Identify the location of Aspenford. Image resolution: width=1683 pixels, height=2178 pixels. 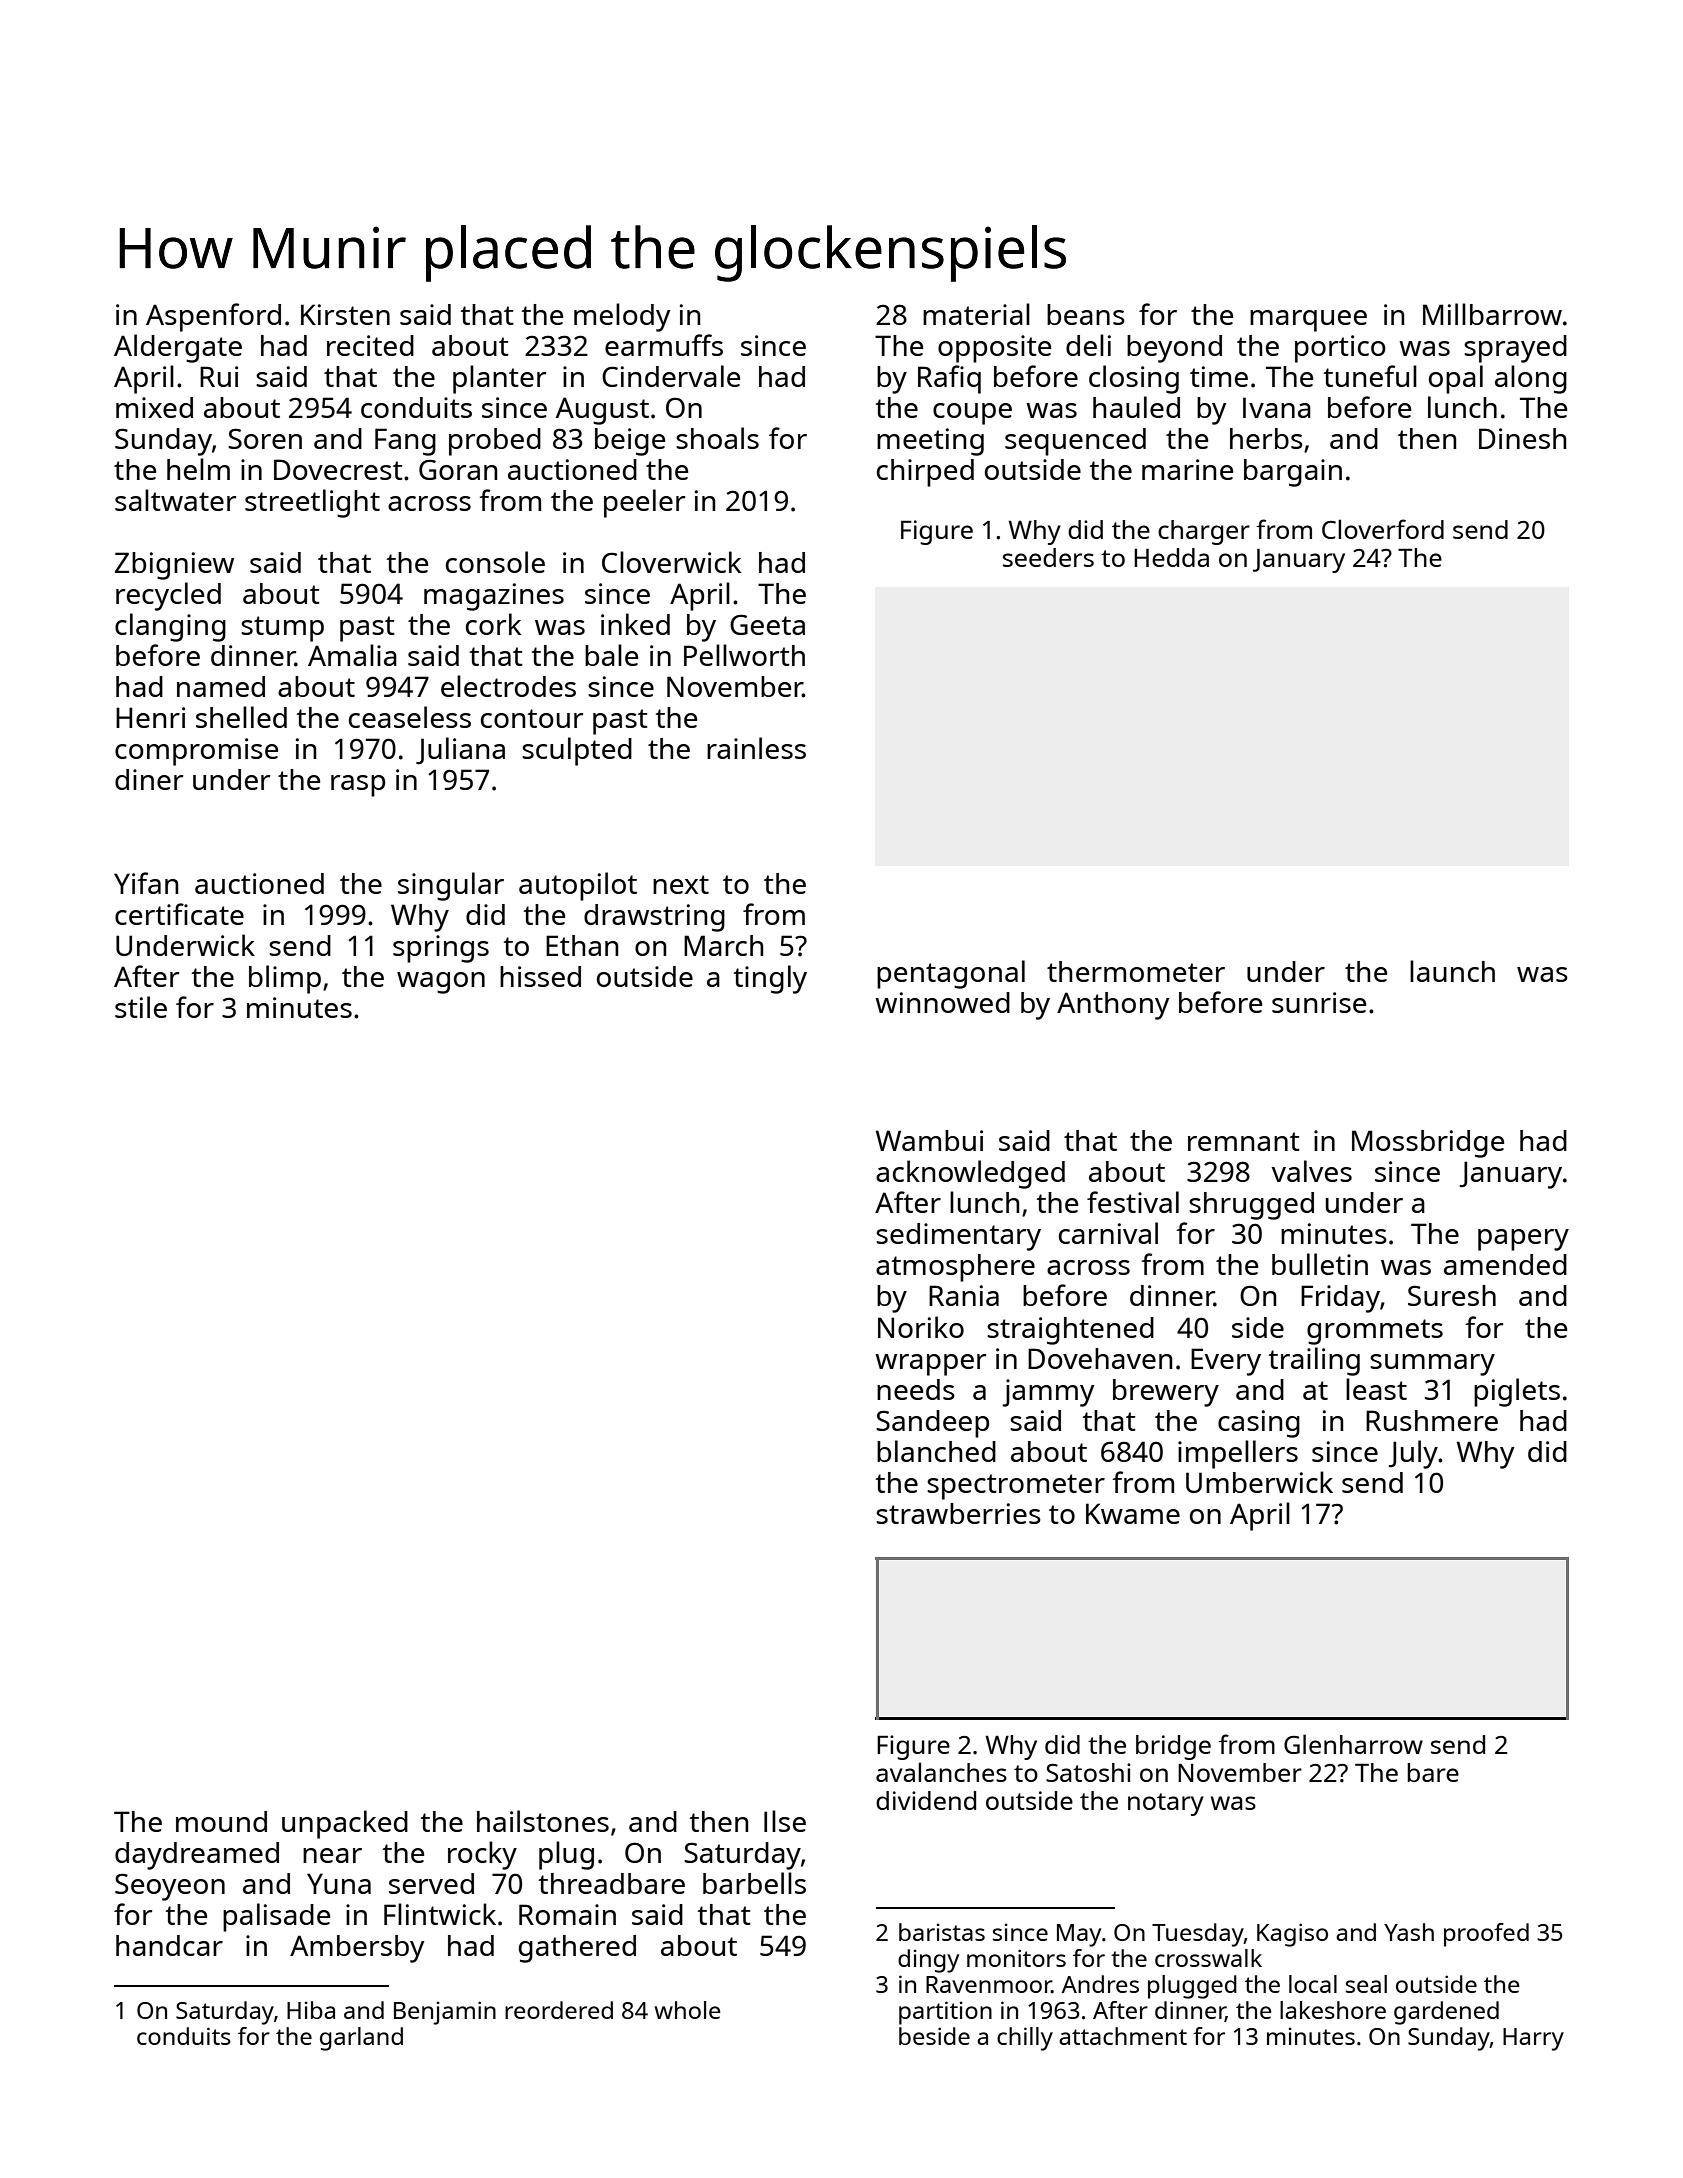
(213, 317).
